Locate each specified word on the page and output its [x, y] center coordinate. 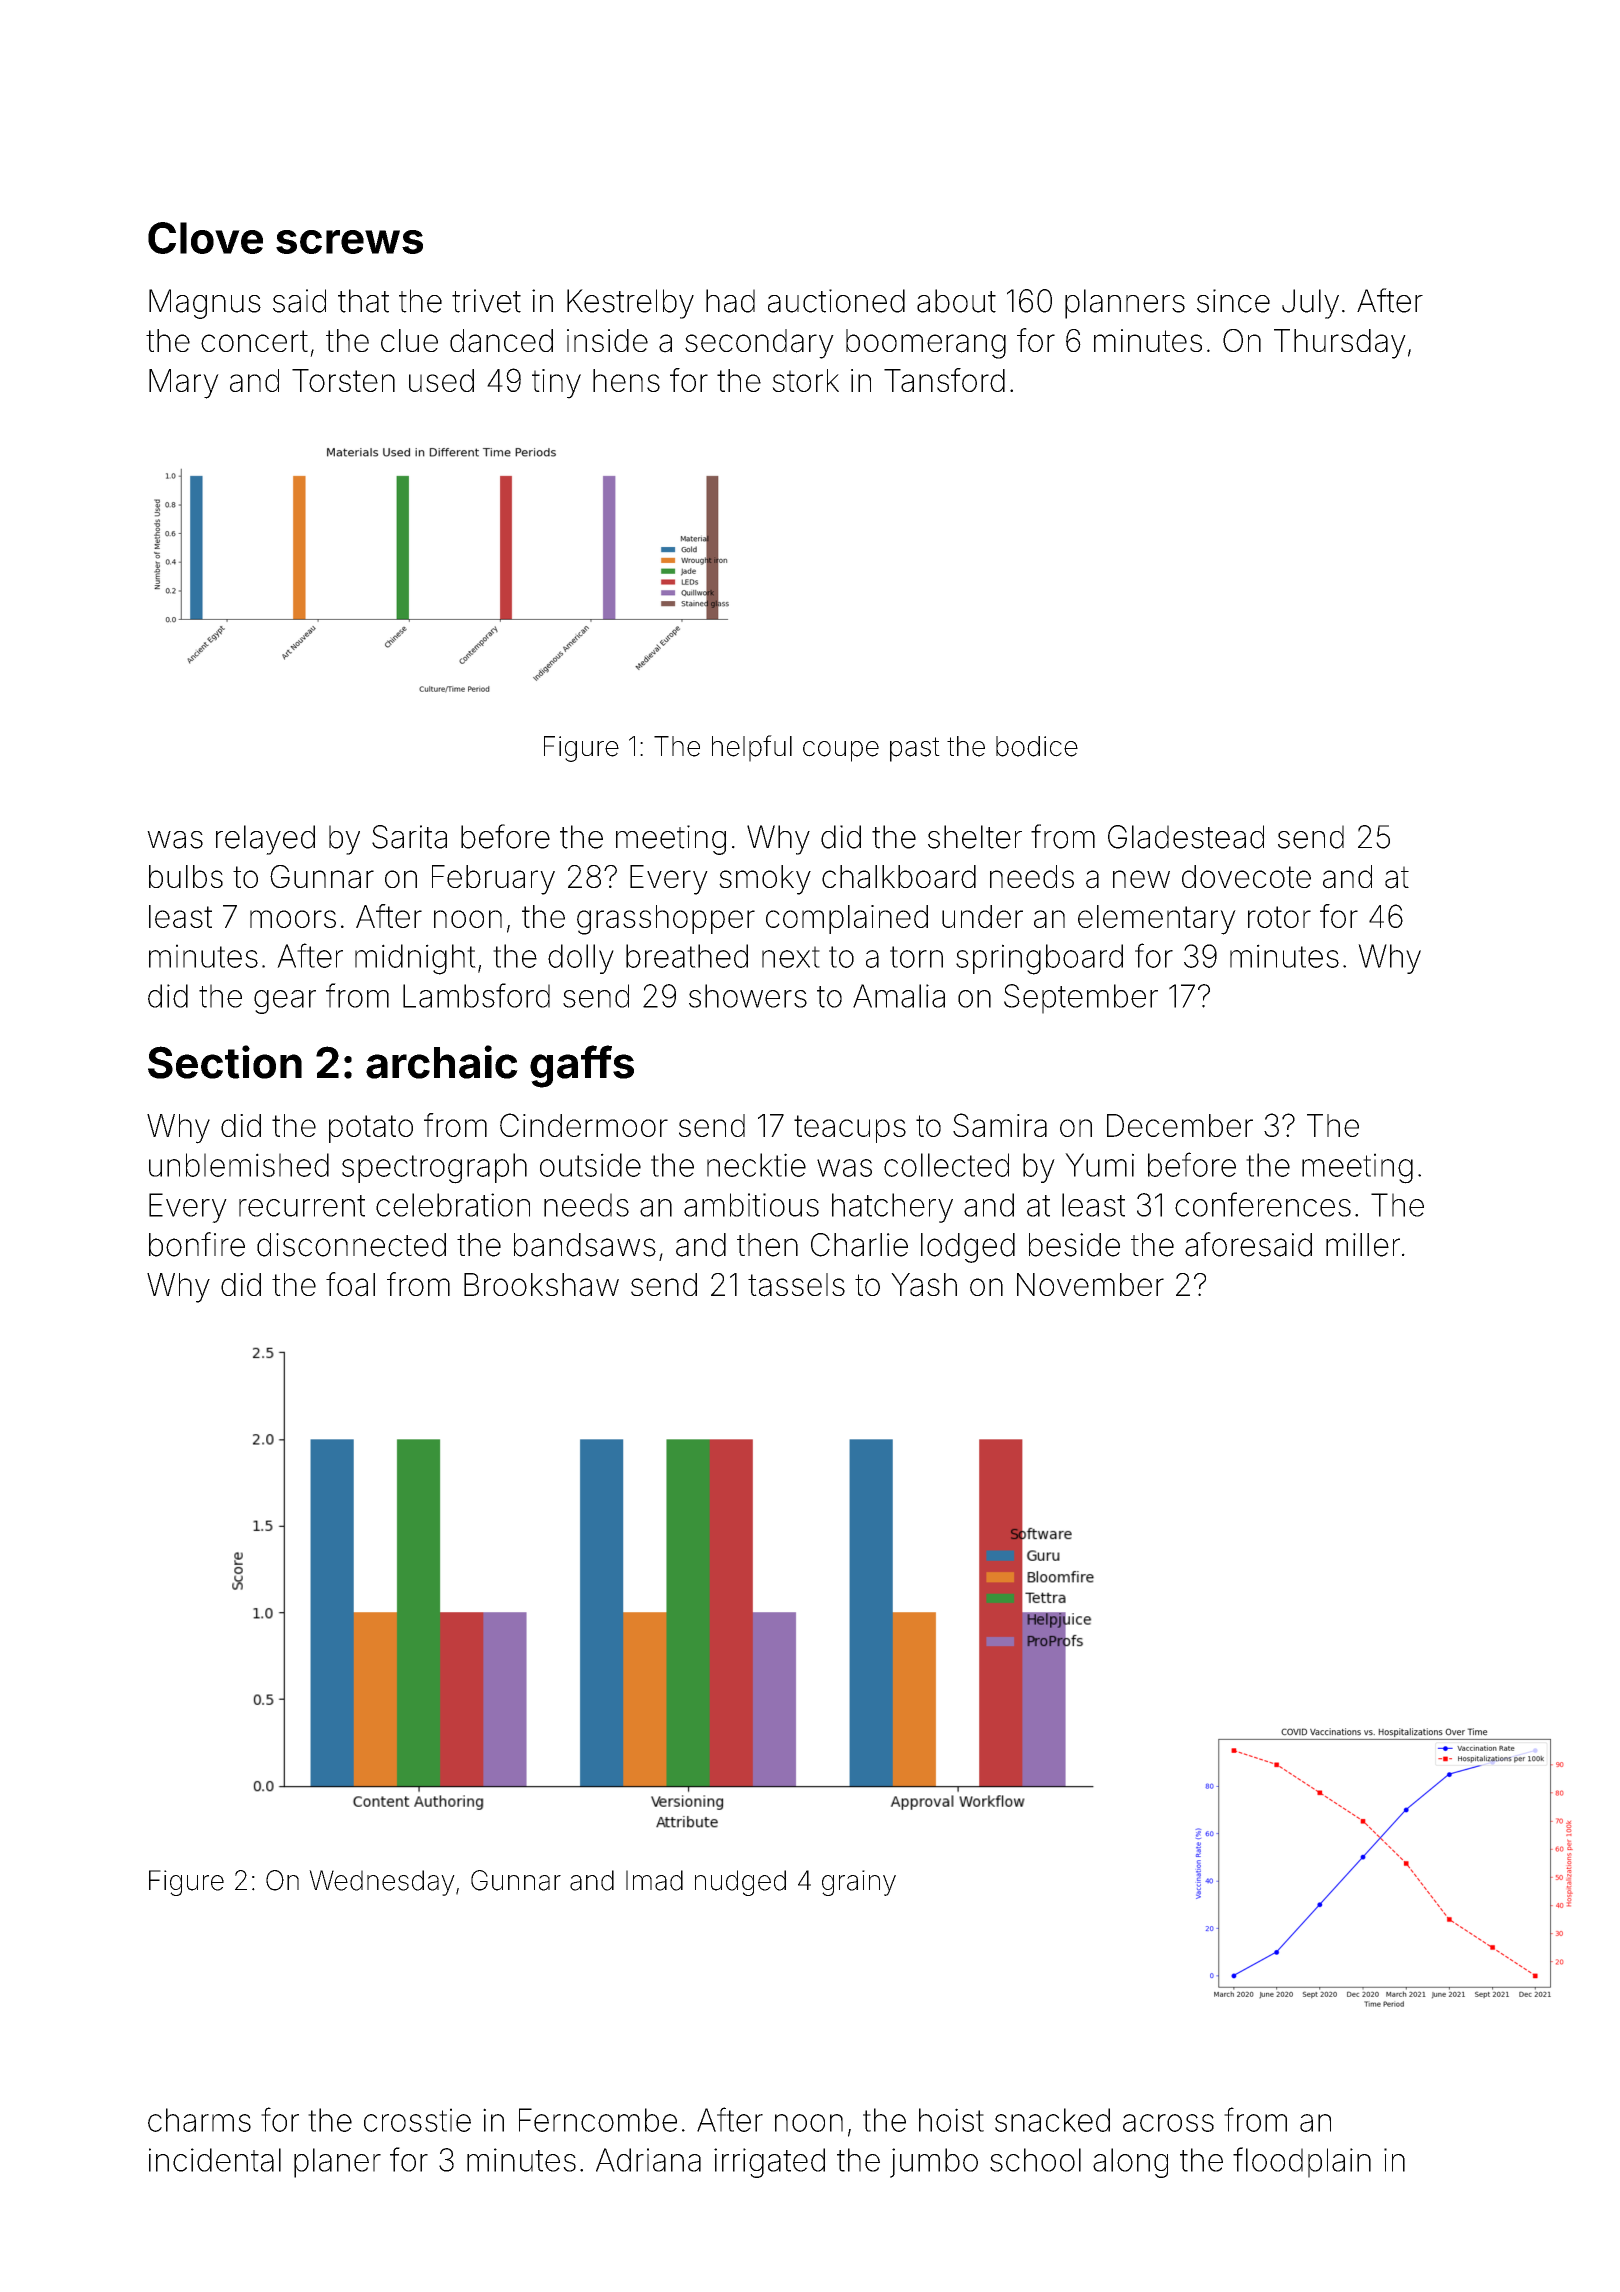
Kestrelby [630, 304]
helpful [752, 748]
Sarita [409, 837]
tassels [796, 1285]
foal [350, 1284]
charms [199, 2120]
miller [1363, 1245]
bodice [1037, 746]
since [1233, 301]
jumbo [934, 2163]
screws [349, 242]
